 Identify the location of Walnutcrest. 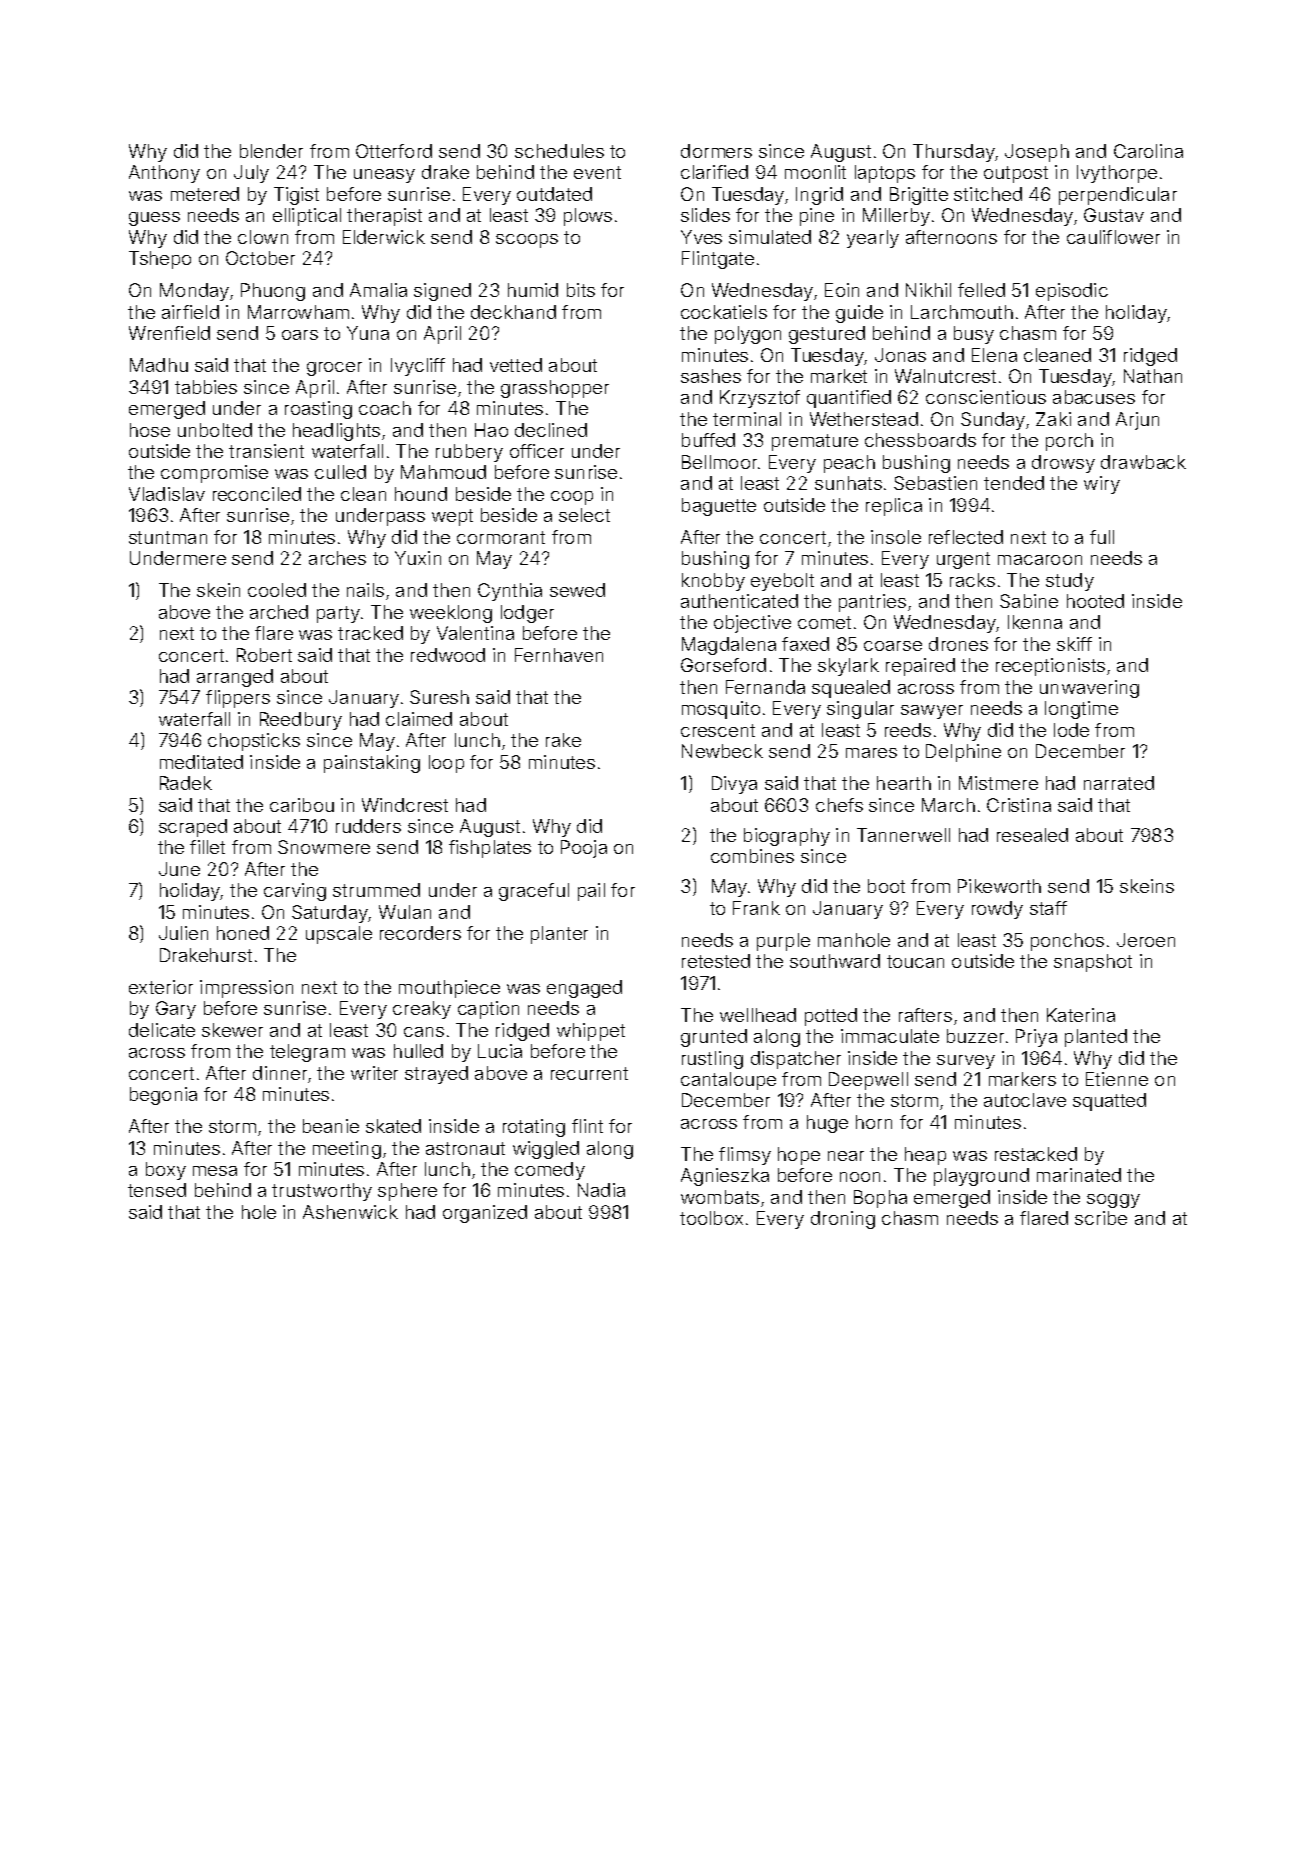
(945, 376).
